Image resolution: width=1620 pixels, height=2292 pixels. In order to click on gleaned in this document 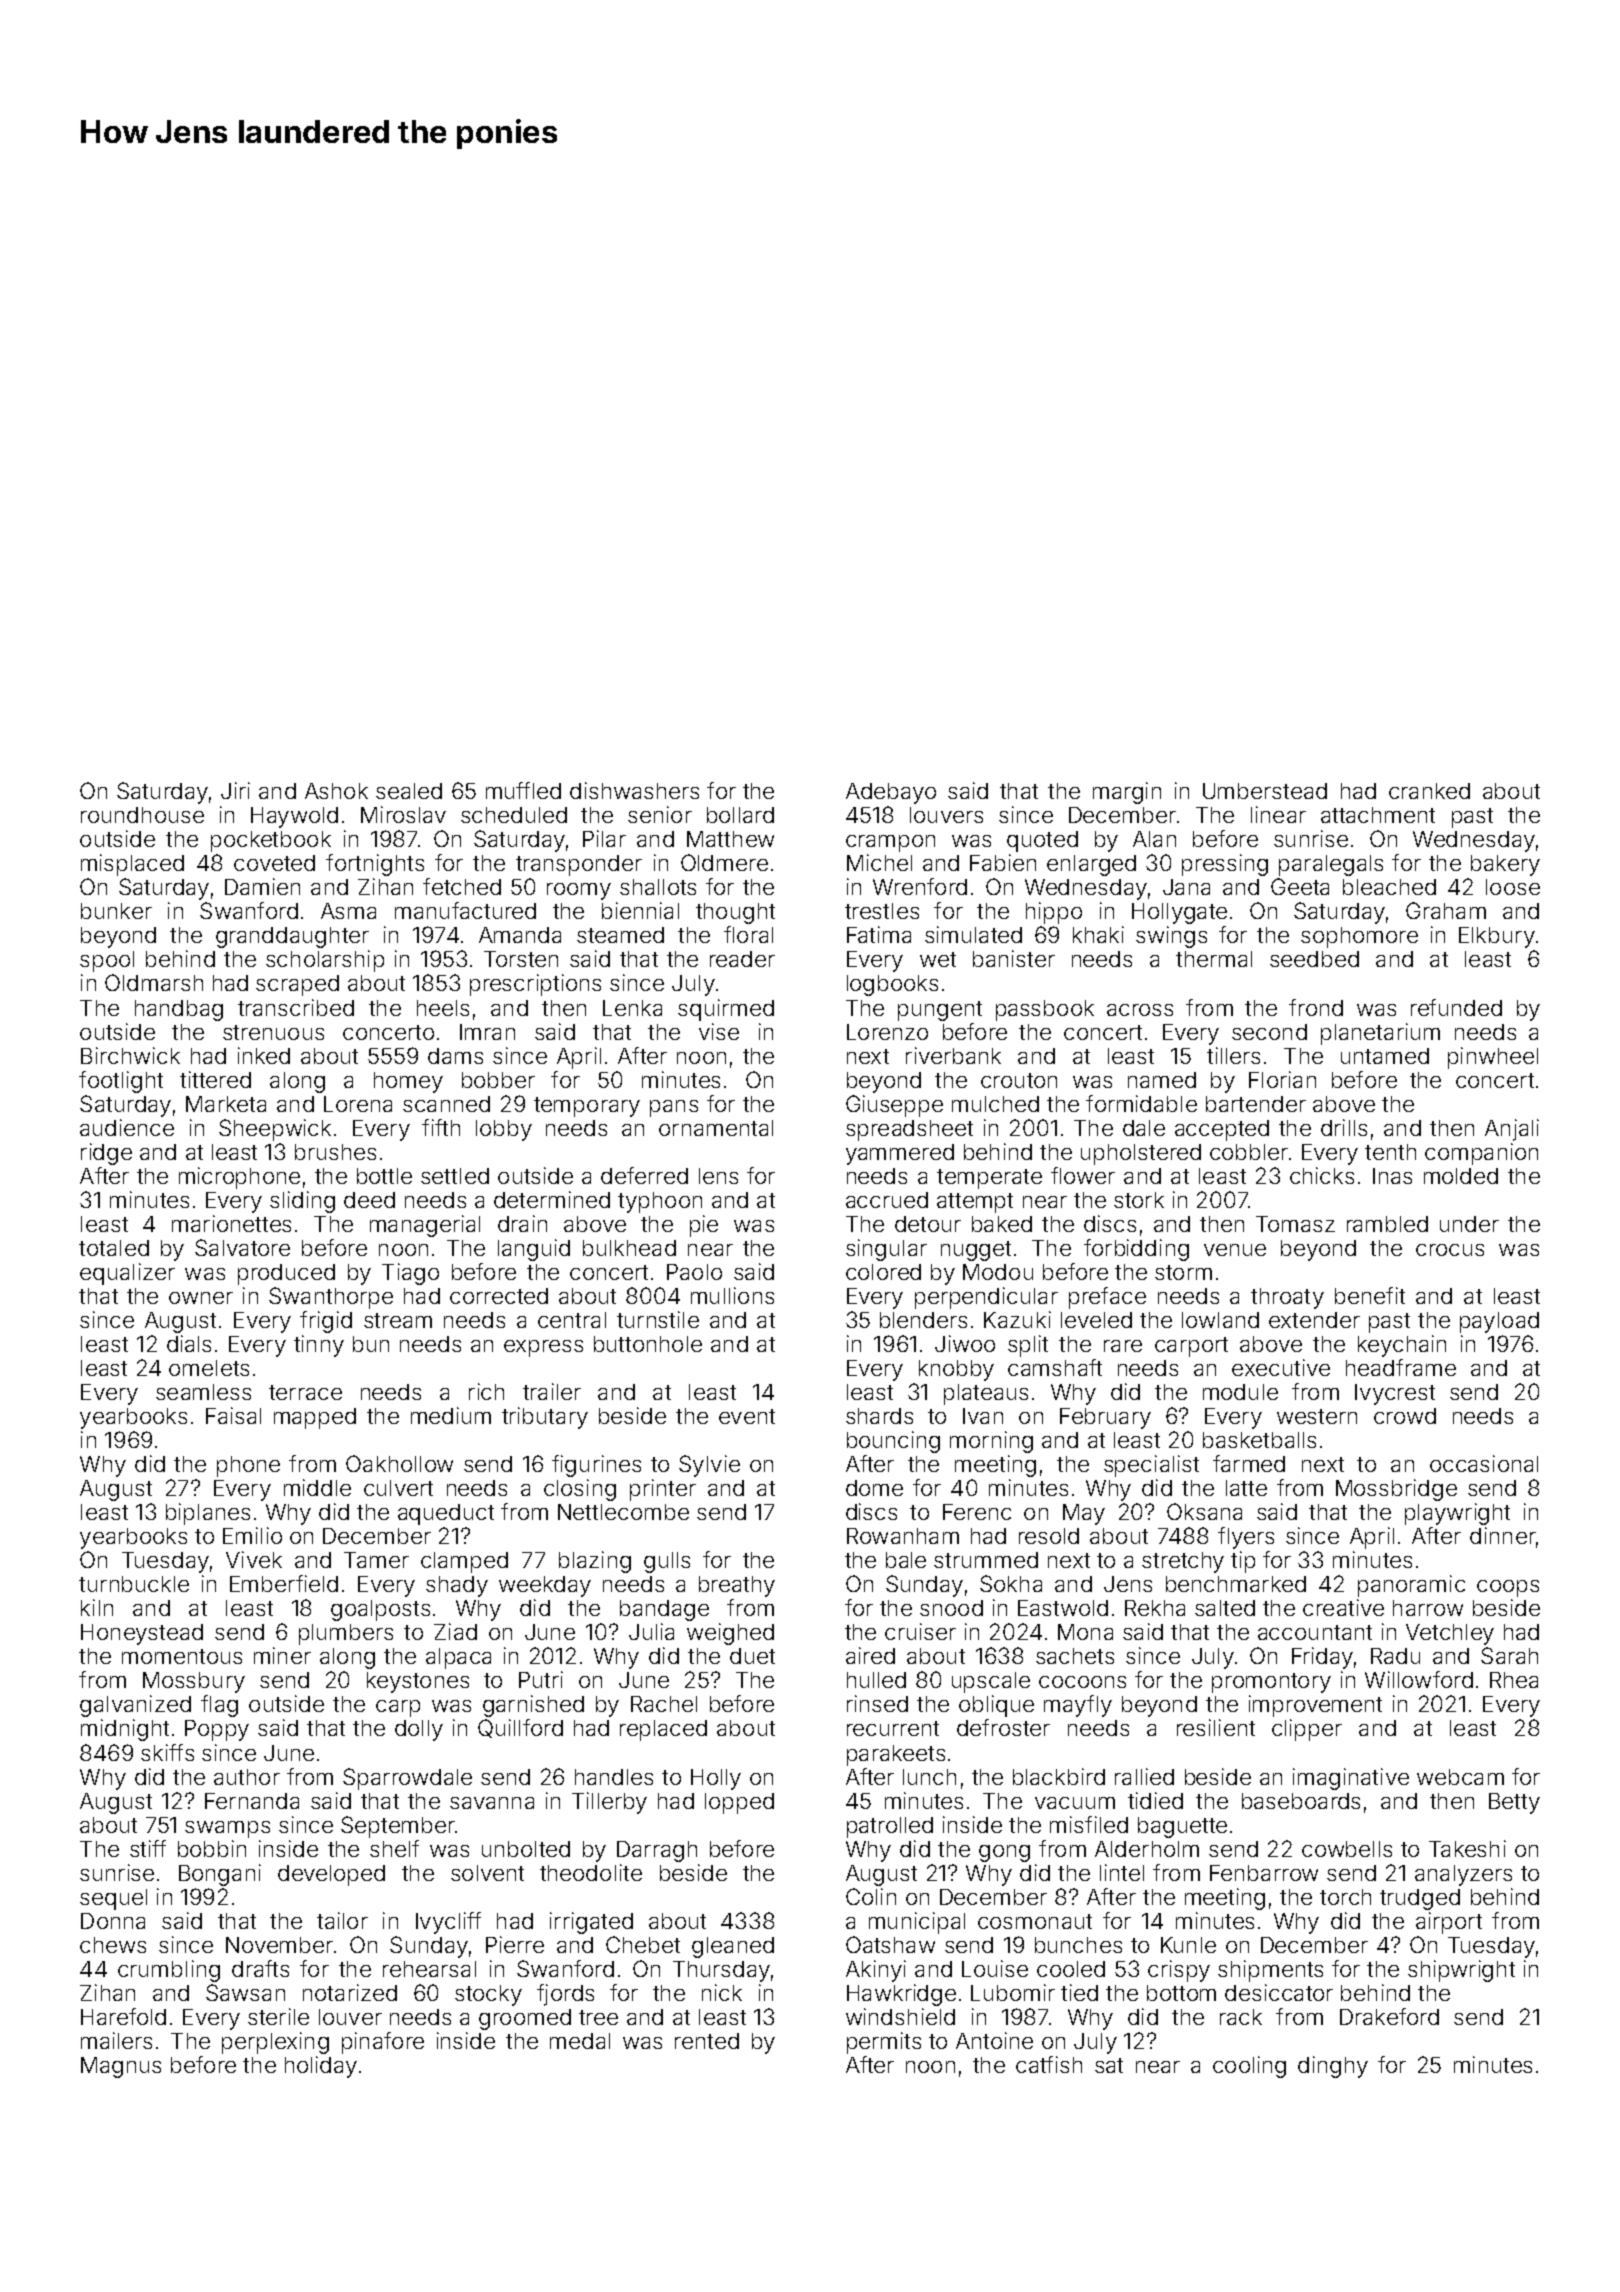, I will do `click(733, 1947)`.
